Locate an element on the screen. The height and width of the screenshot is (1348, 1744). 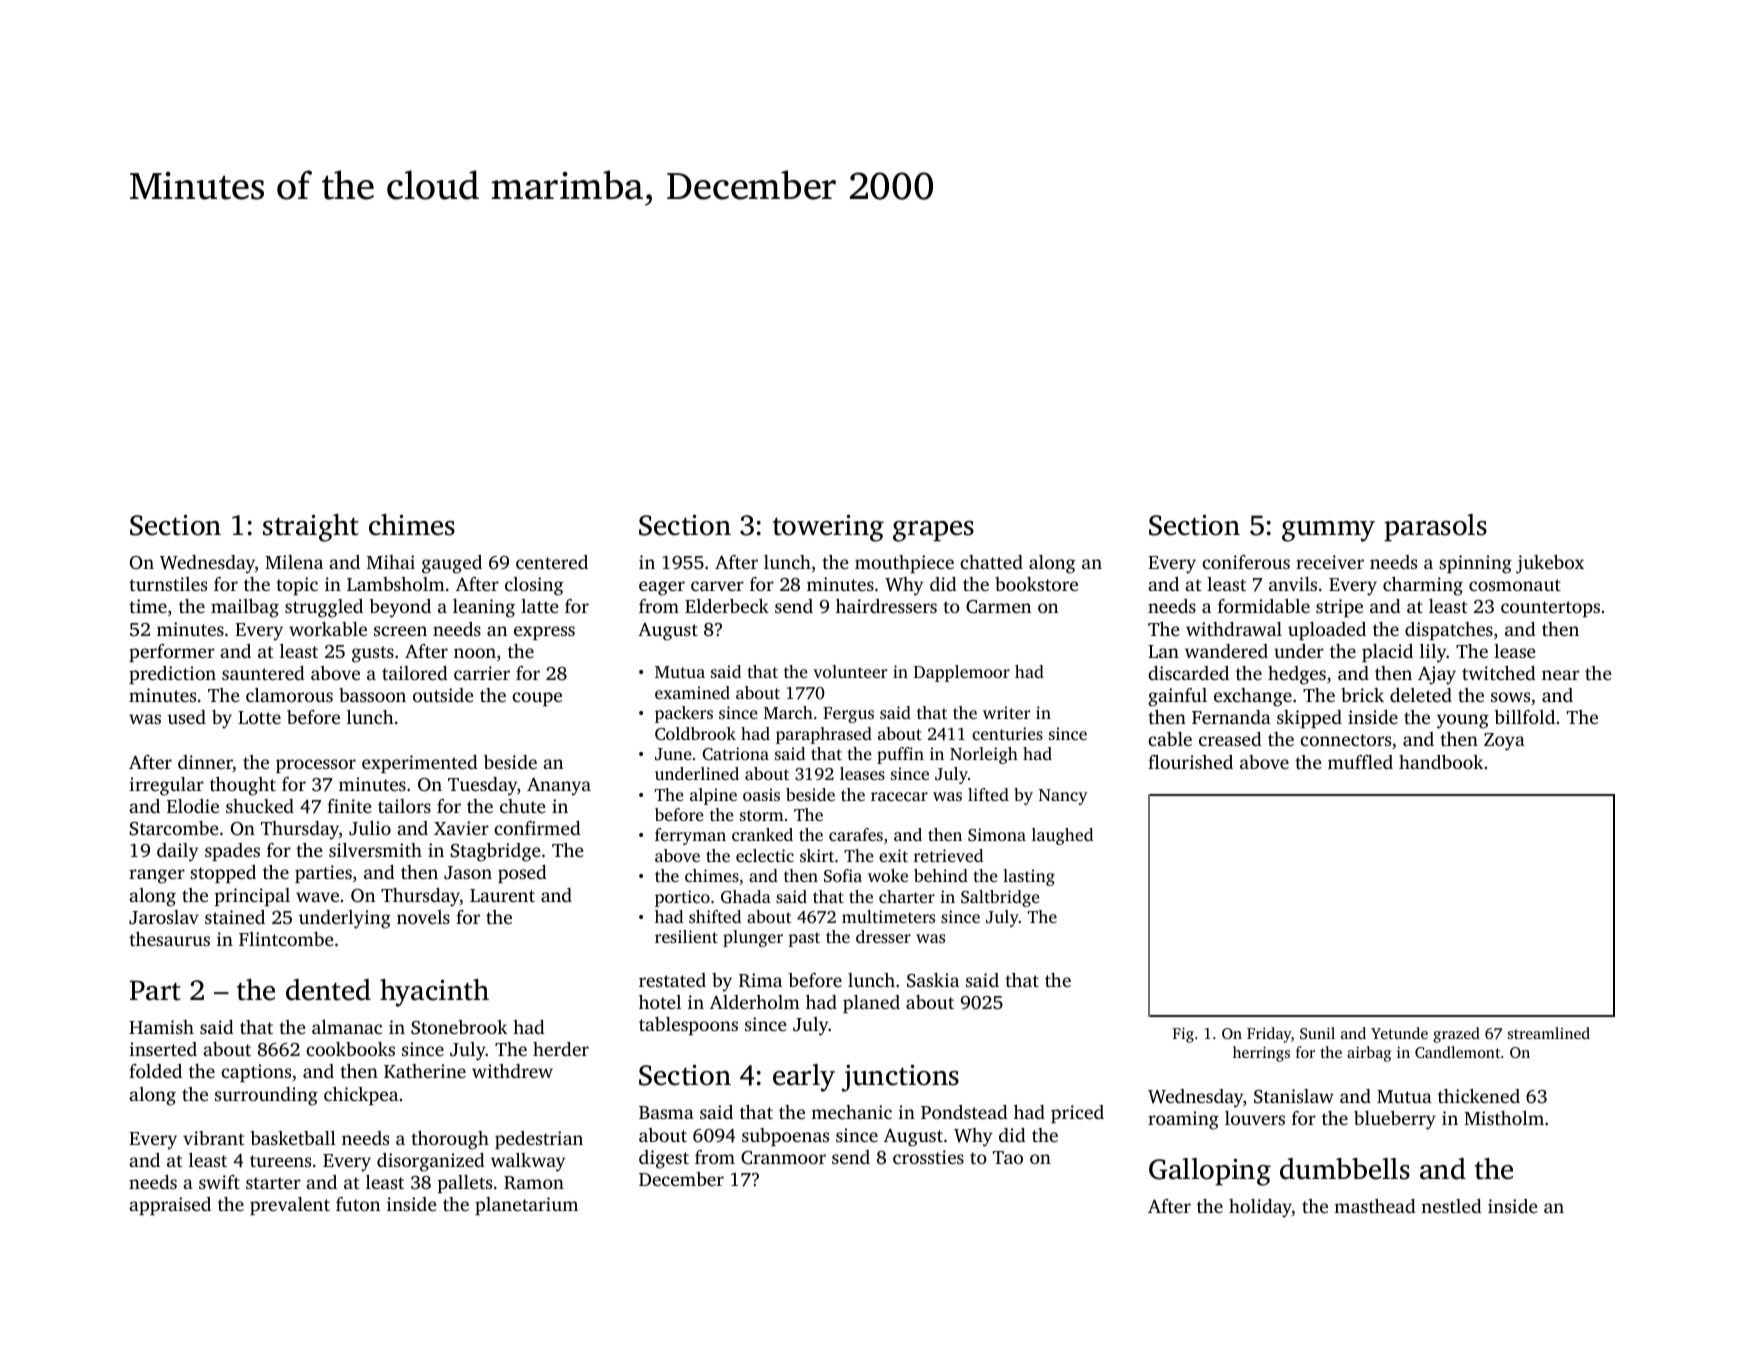
examined is located at coordinates (692, 692).
